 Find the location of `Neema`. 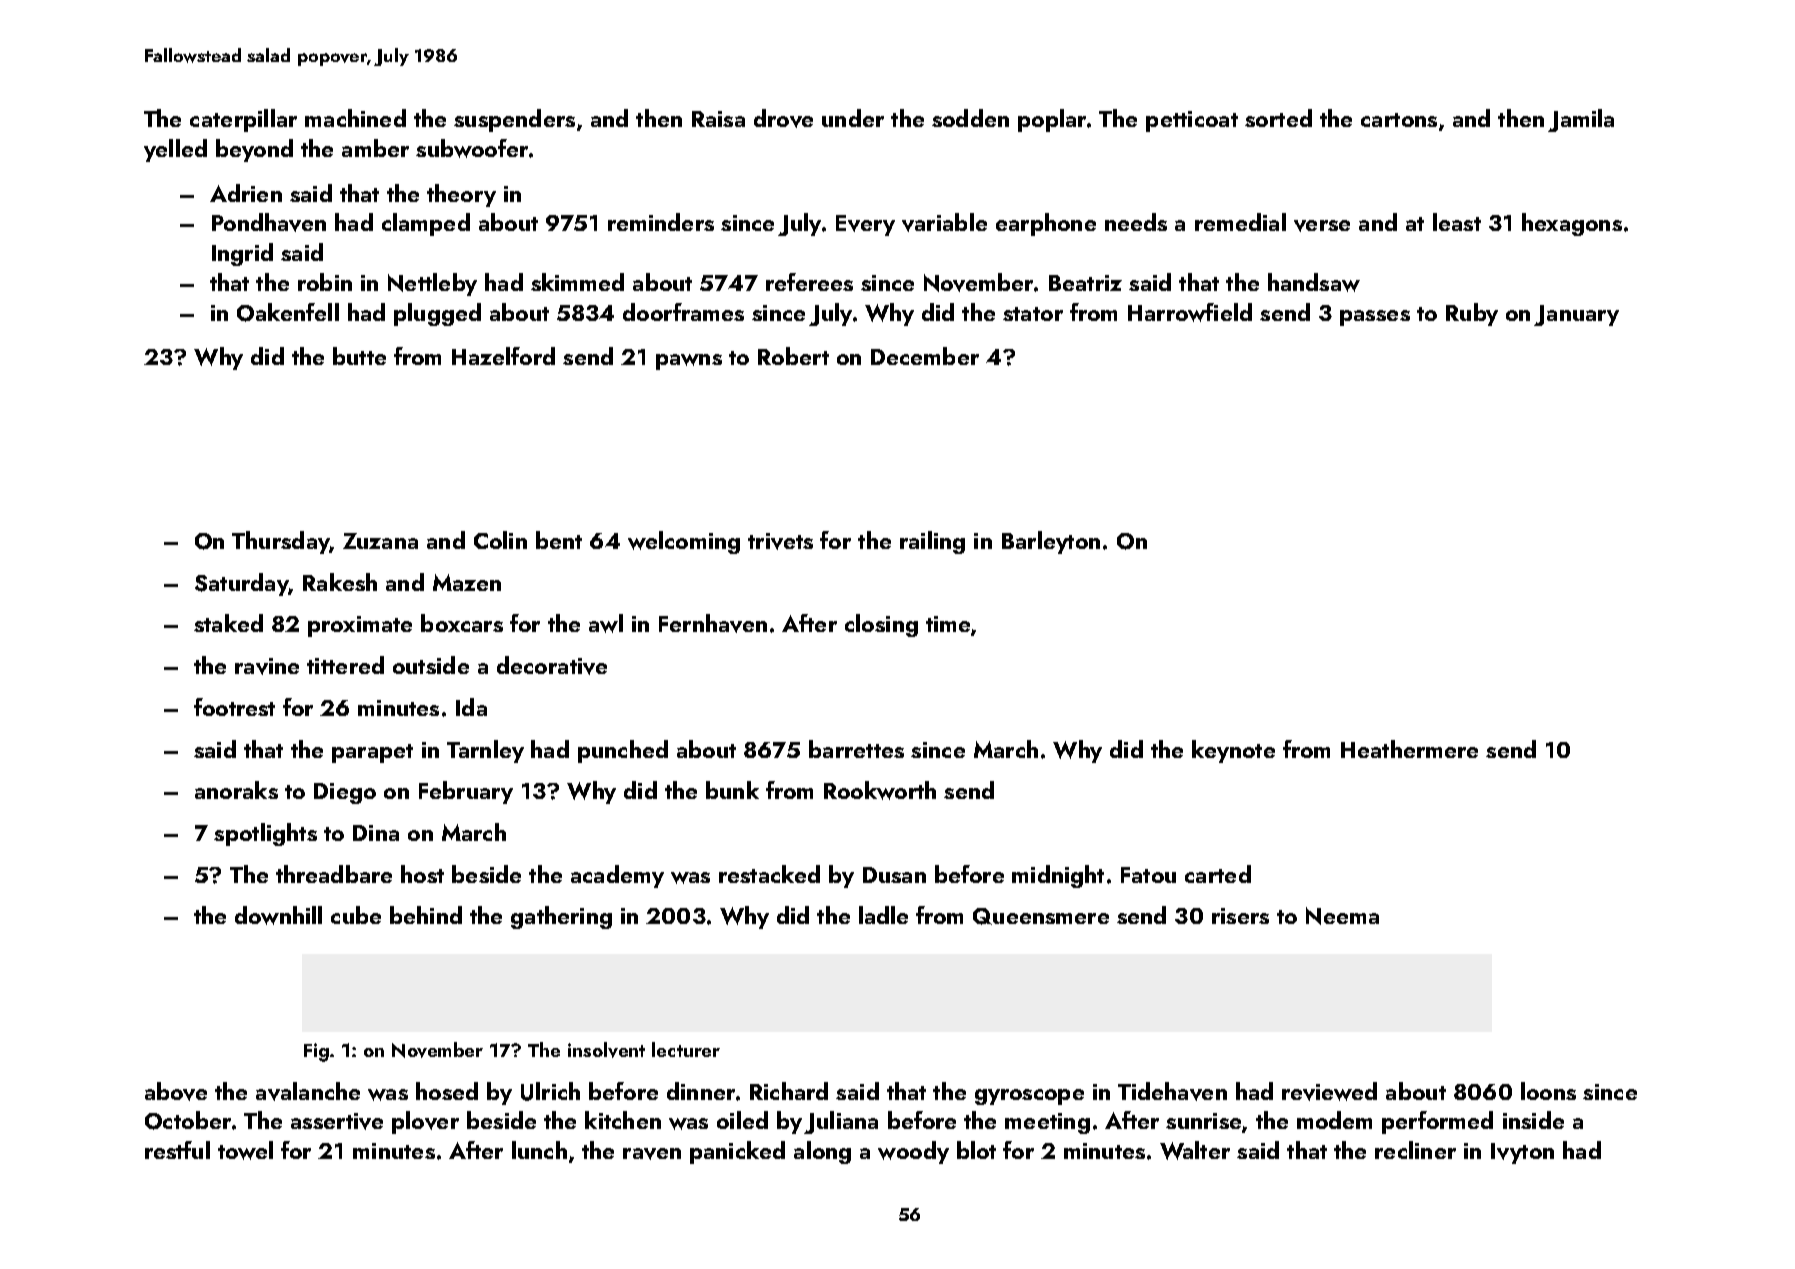

Neema is located at coordinates (1342, 916).
